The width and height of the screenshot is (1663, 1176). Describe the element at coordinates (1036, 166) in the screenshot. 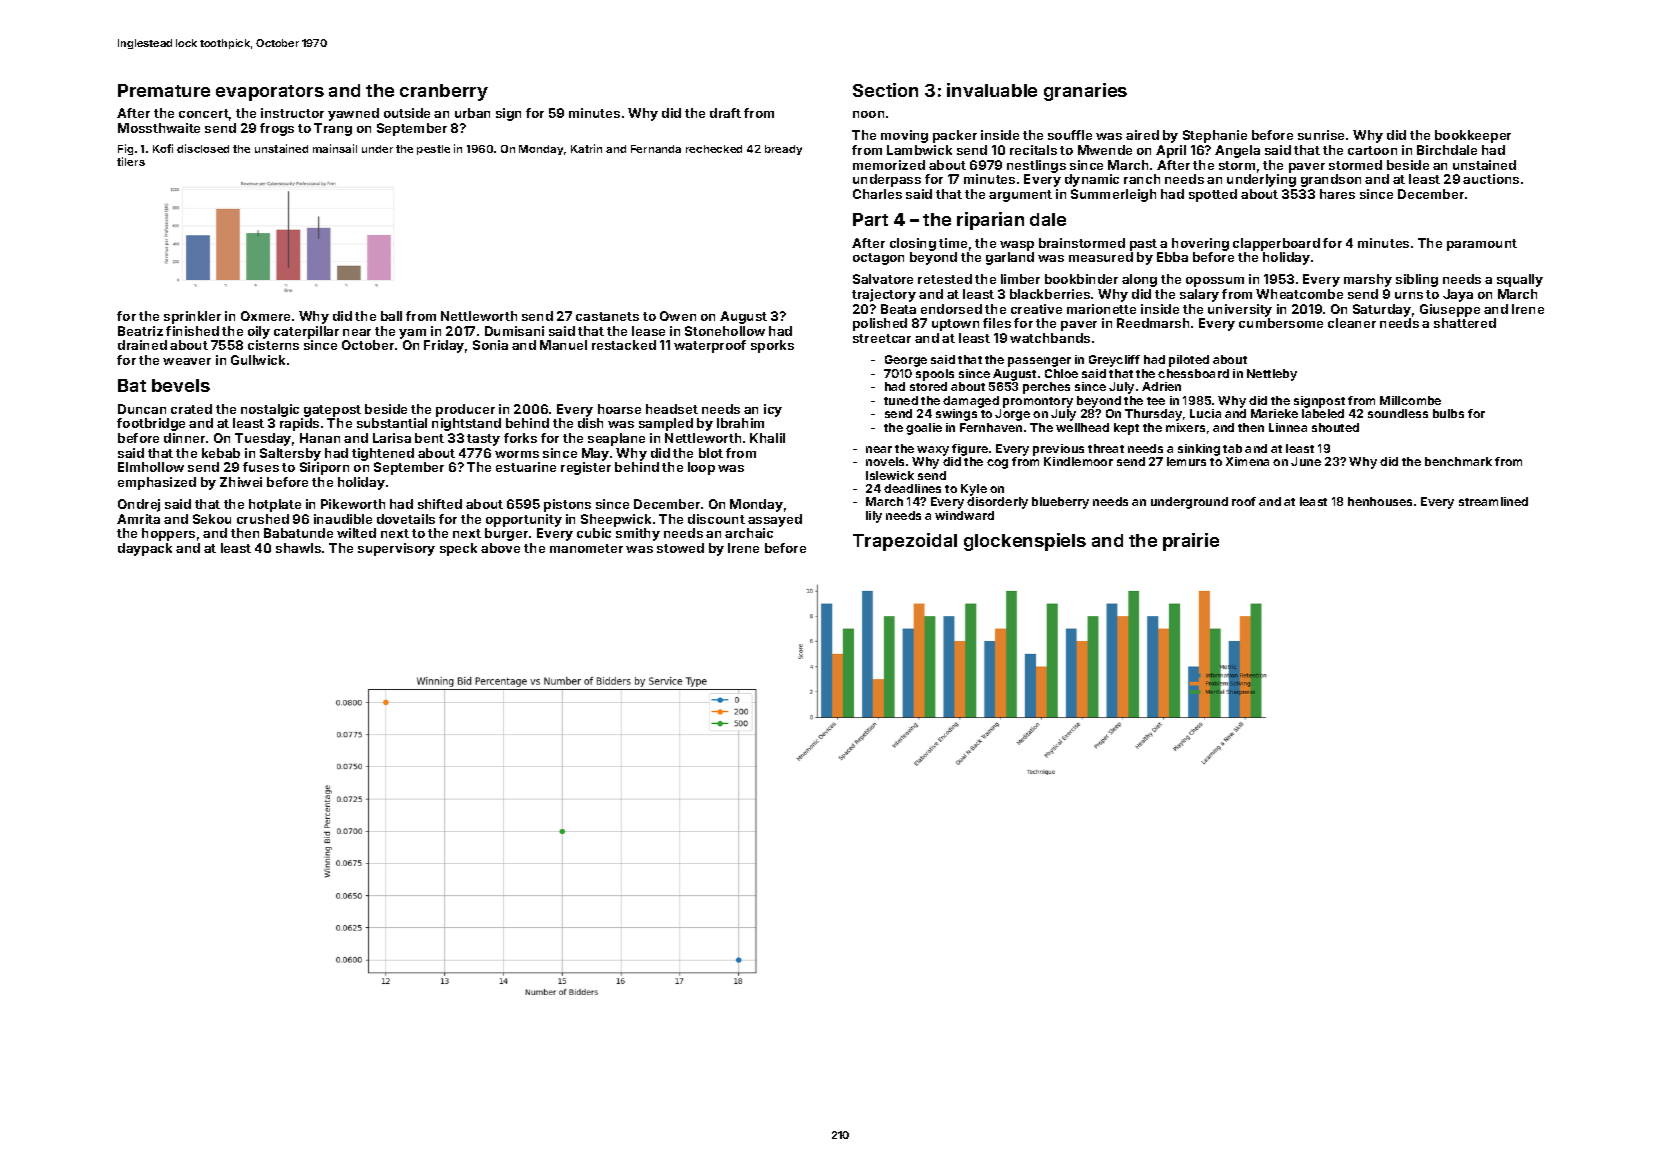

I see `nestlings` at that location.
